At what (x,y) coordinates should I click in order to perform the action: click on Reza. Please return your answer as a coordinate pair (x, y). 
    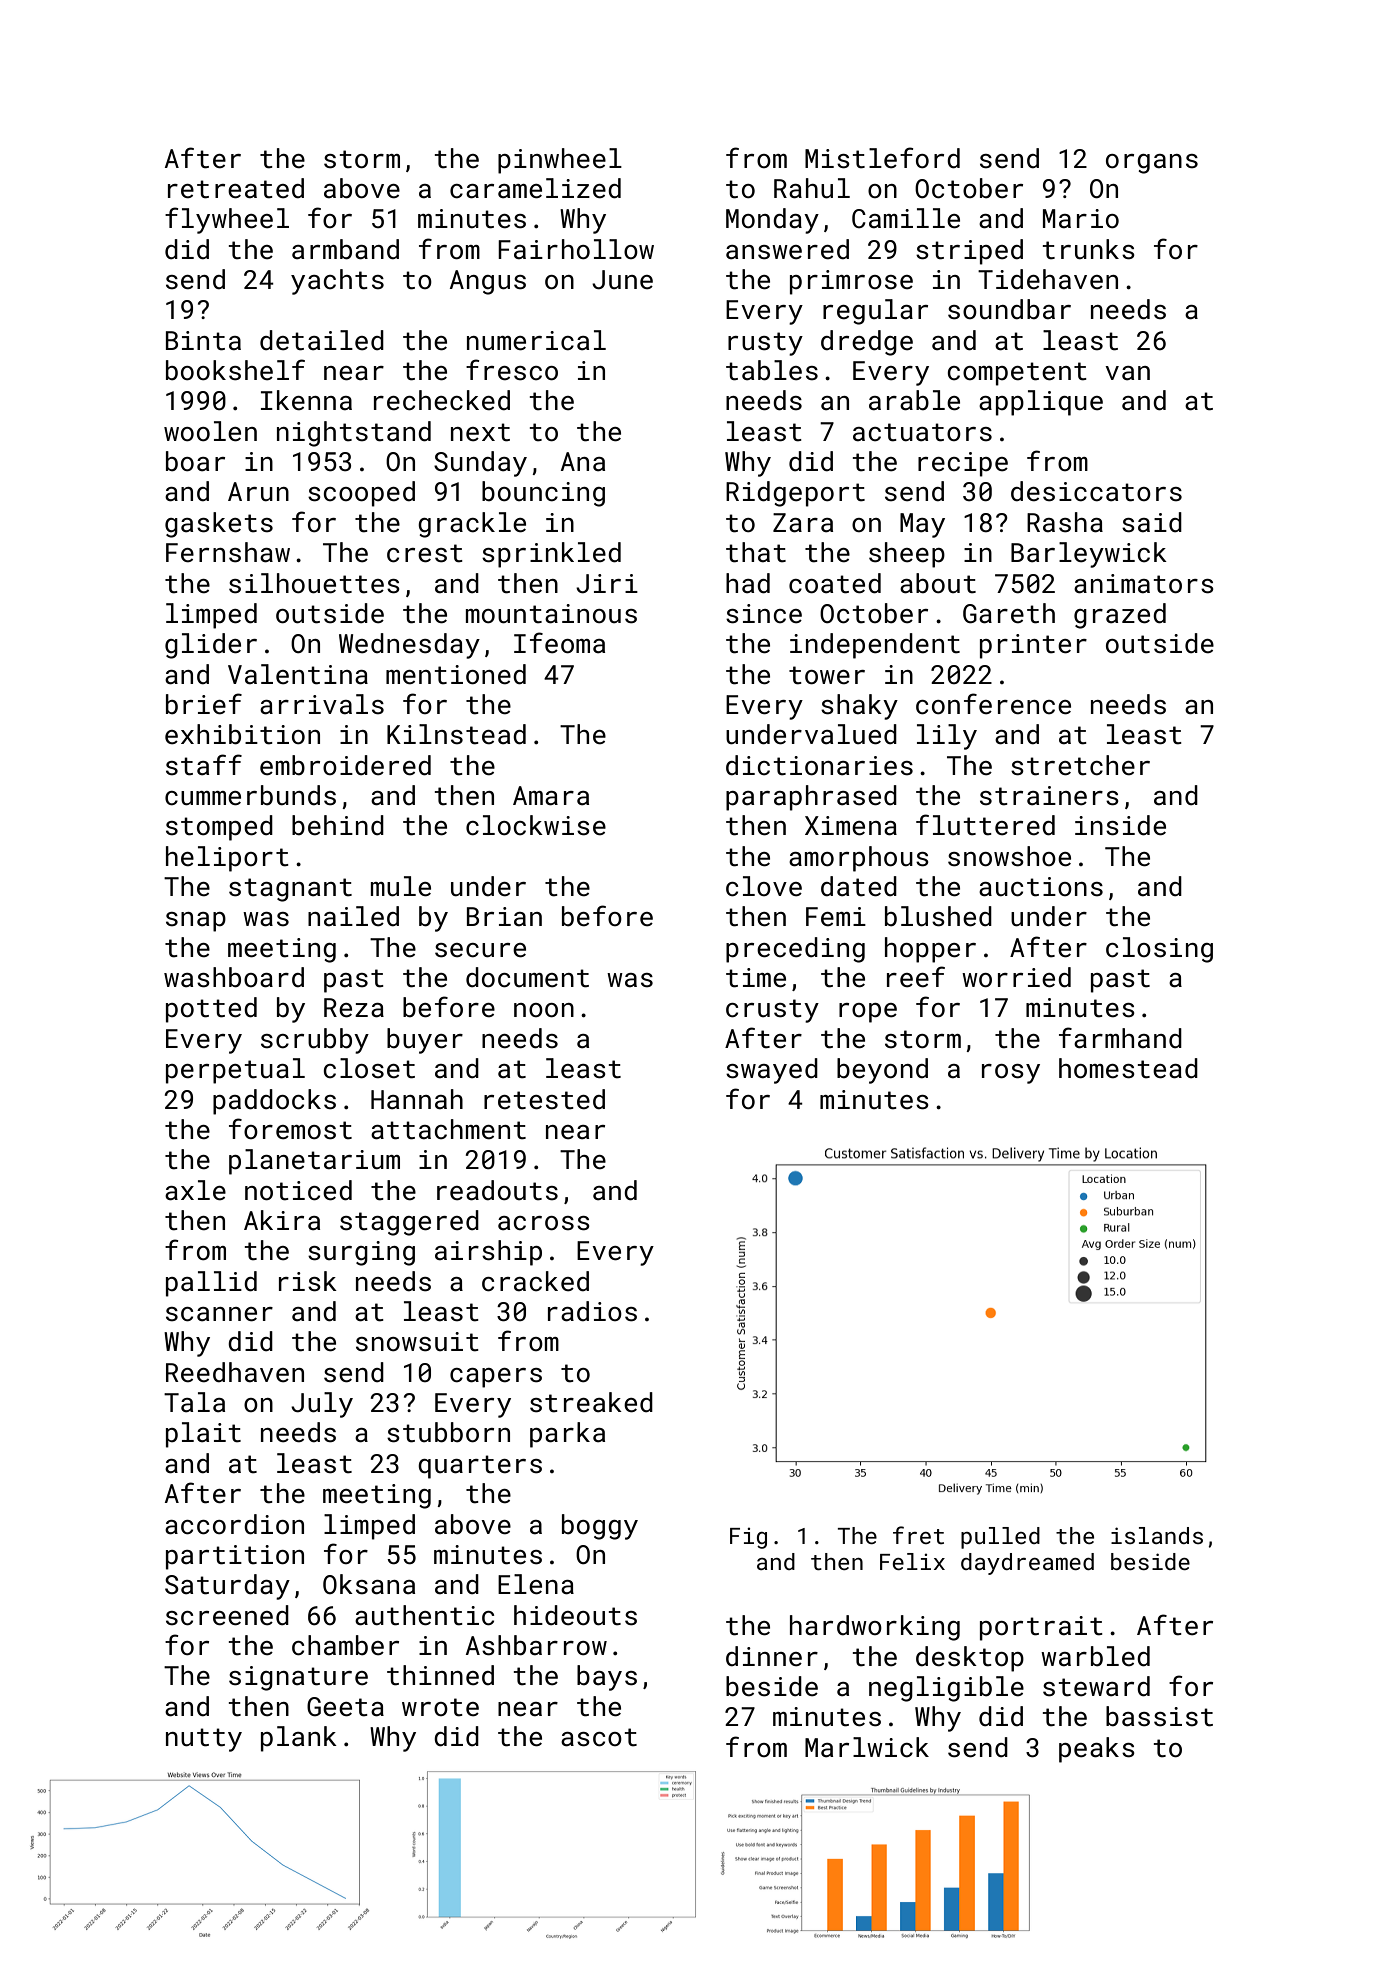
    Looking at the image, I should click on (354, 1008).
